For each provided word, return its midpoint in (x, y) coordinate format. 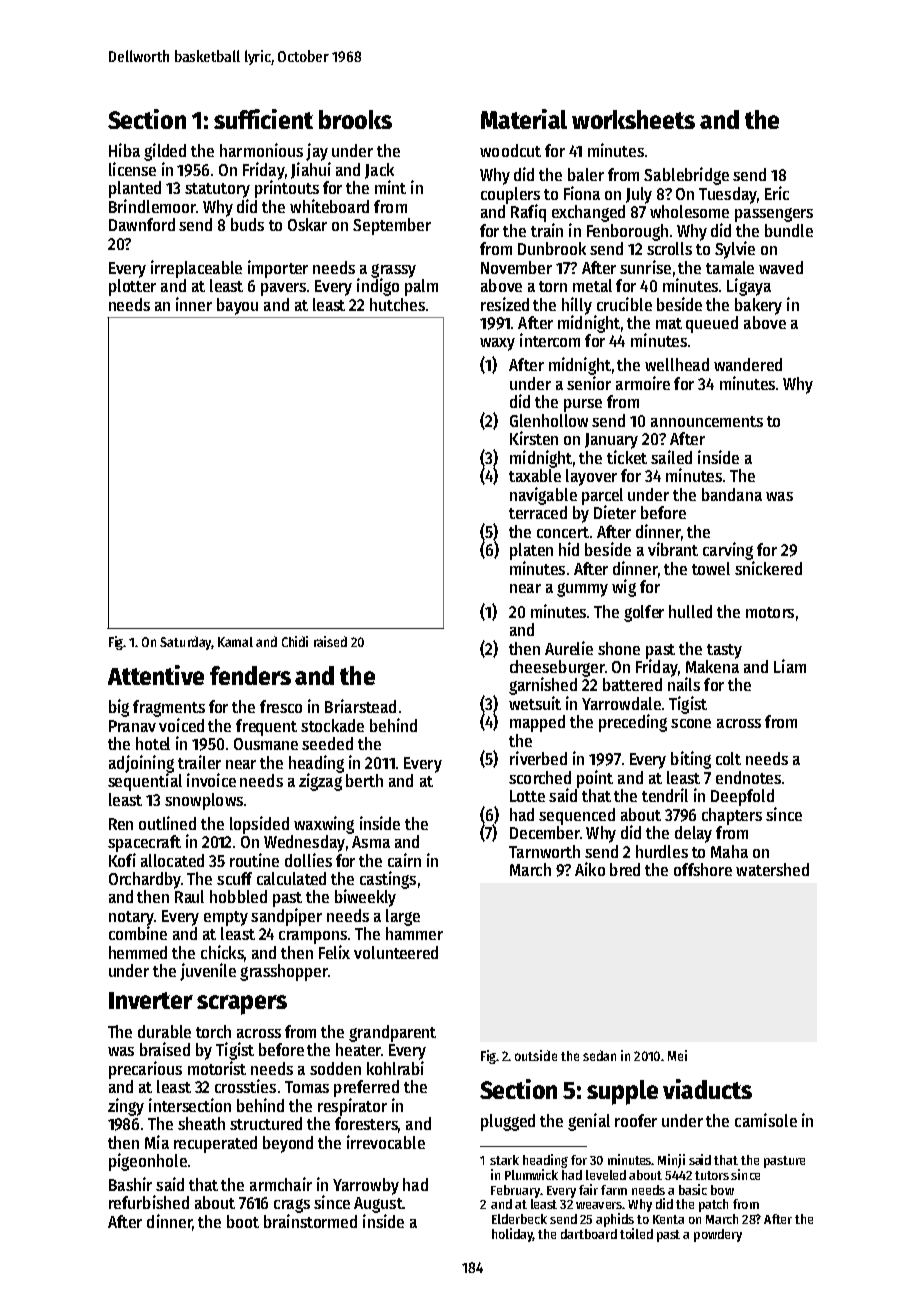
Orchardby (145, 880)
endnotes (748, 777)
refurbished (149, 1202)
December (545, 832)
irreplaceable (196, 269)
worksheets (633, 119)
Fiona (582, 193)
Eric (777, 193)
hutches (397, 304)
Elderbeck (519, 1219)
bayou (237, 306)
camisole (766, 1120)
